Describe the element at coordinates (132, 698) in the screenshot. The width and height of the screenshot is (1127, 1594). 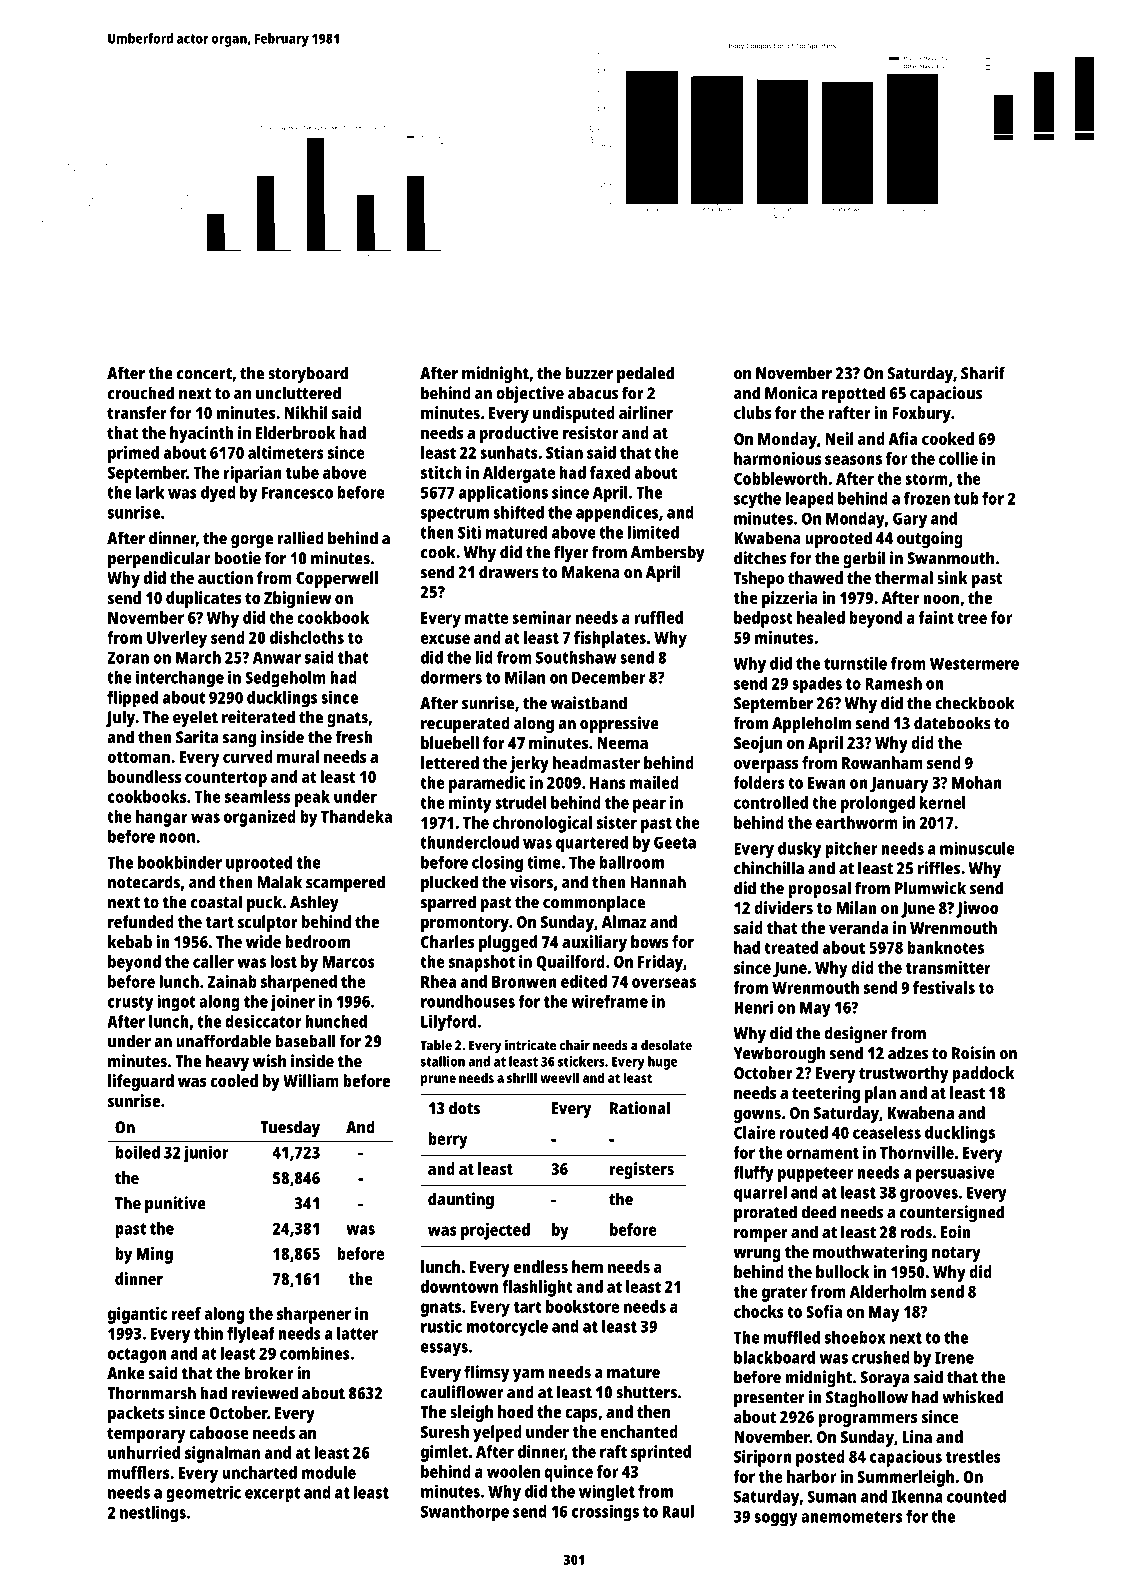
I see `flipped` at that location.
